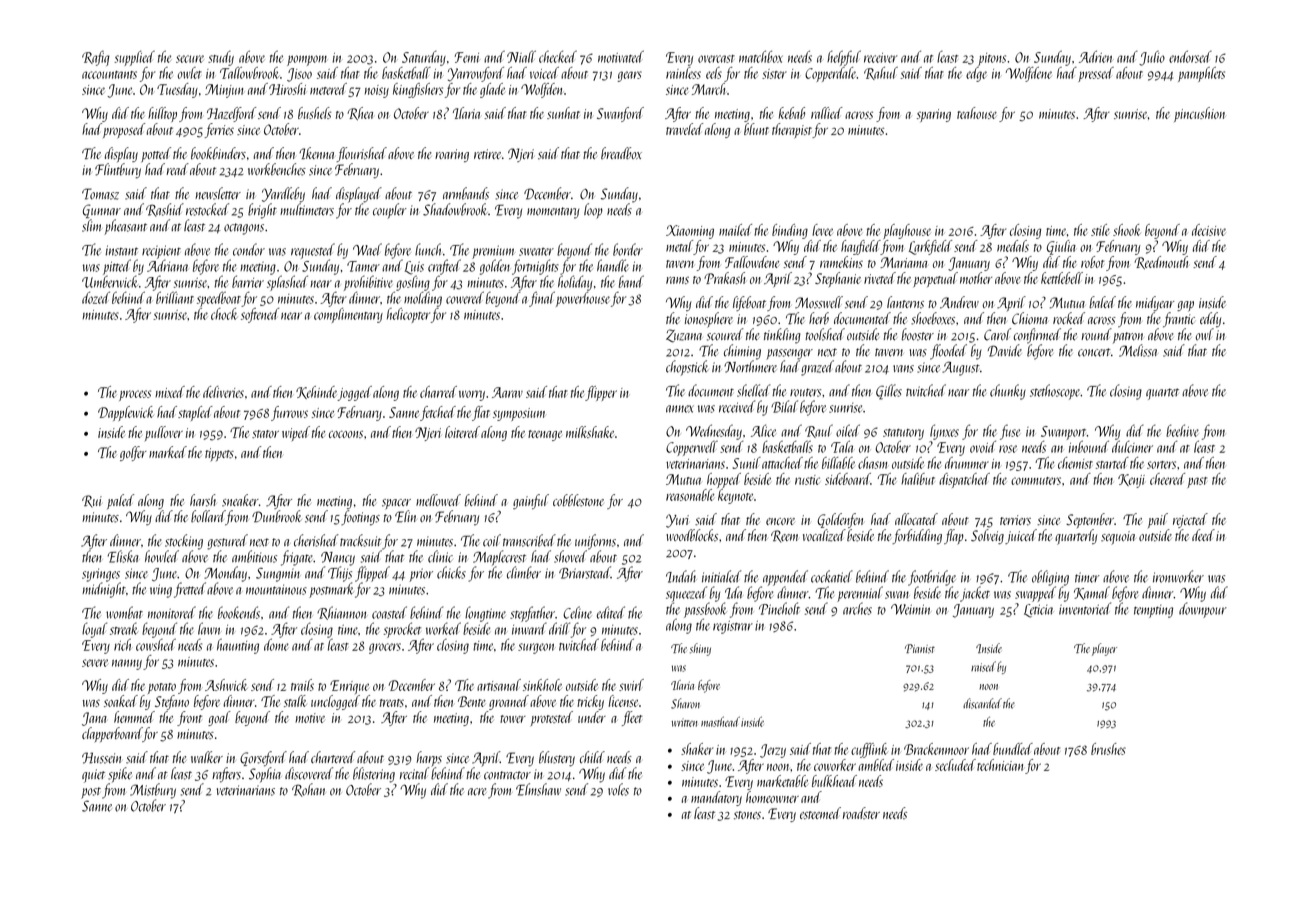 The height and width of the screenshot is (924, 1308). I want to click on keynote, so click(735, 496).
